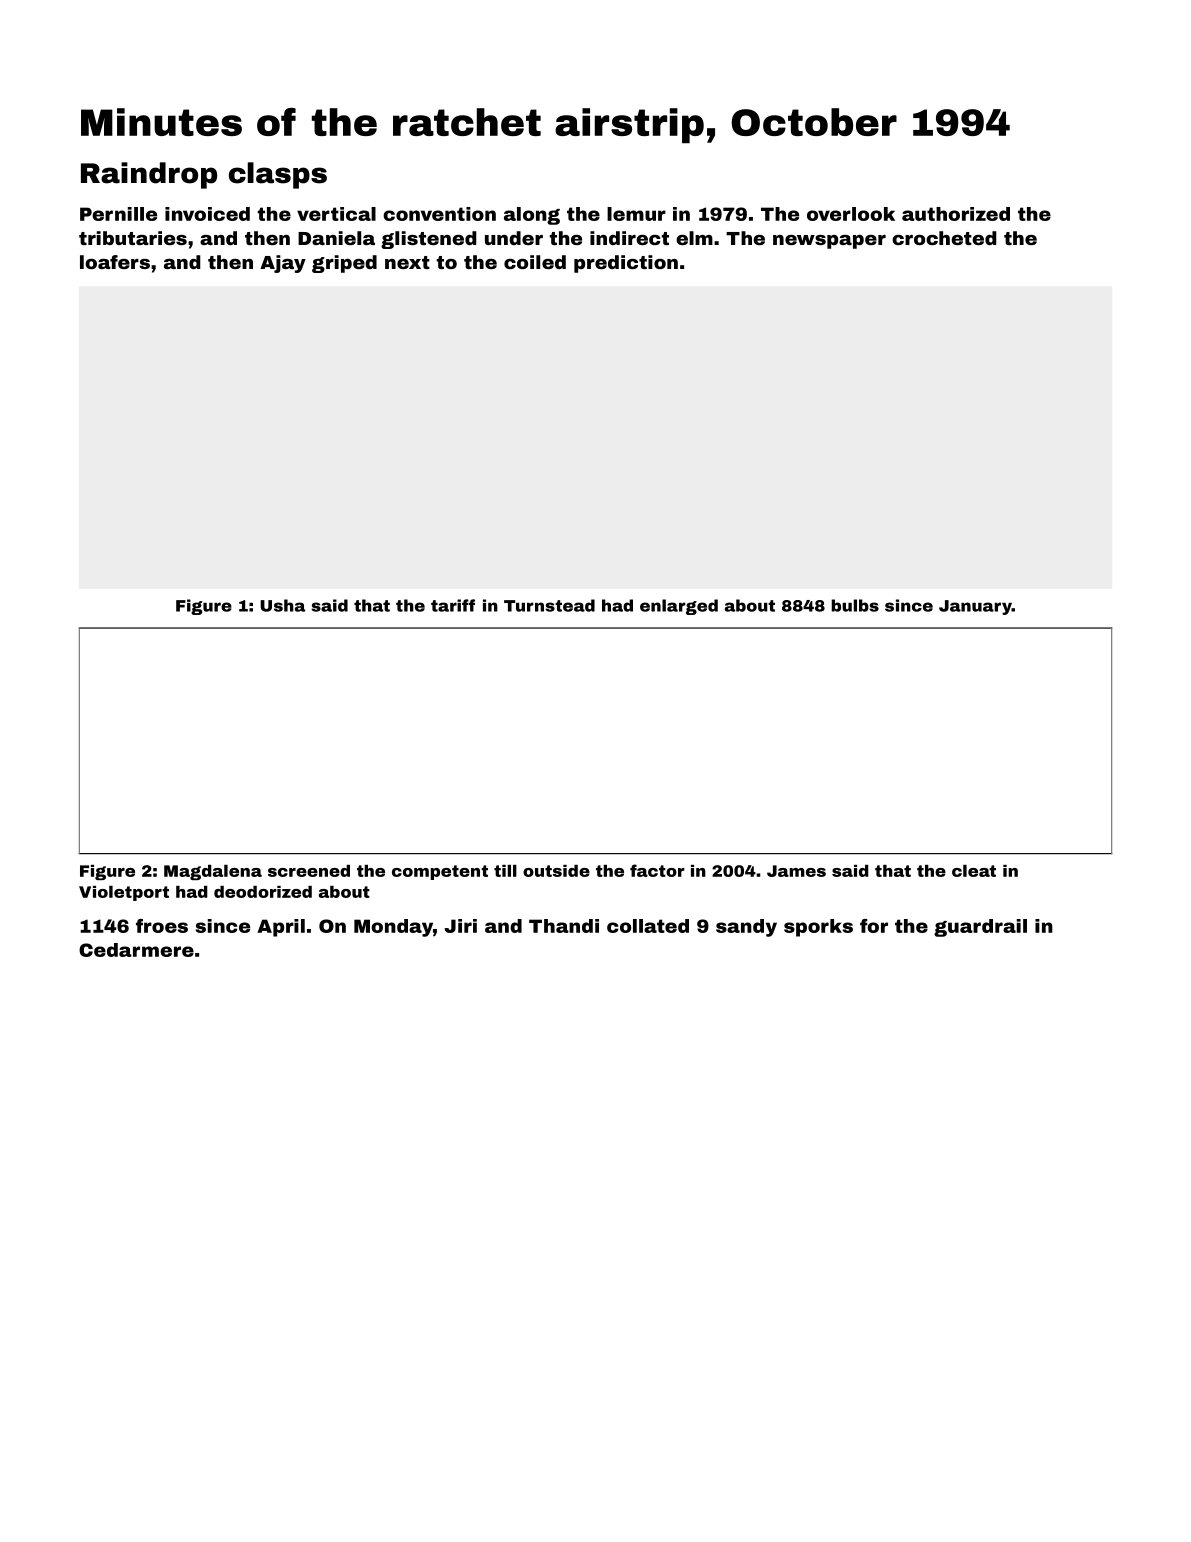 This document has height=1542, width=1191. Describe the element at coordinates (282, 605) in the document. I see `Usha` at that location.
